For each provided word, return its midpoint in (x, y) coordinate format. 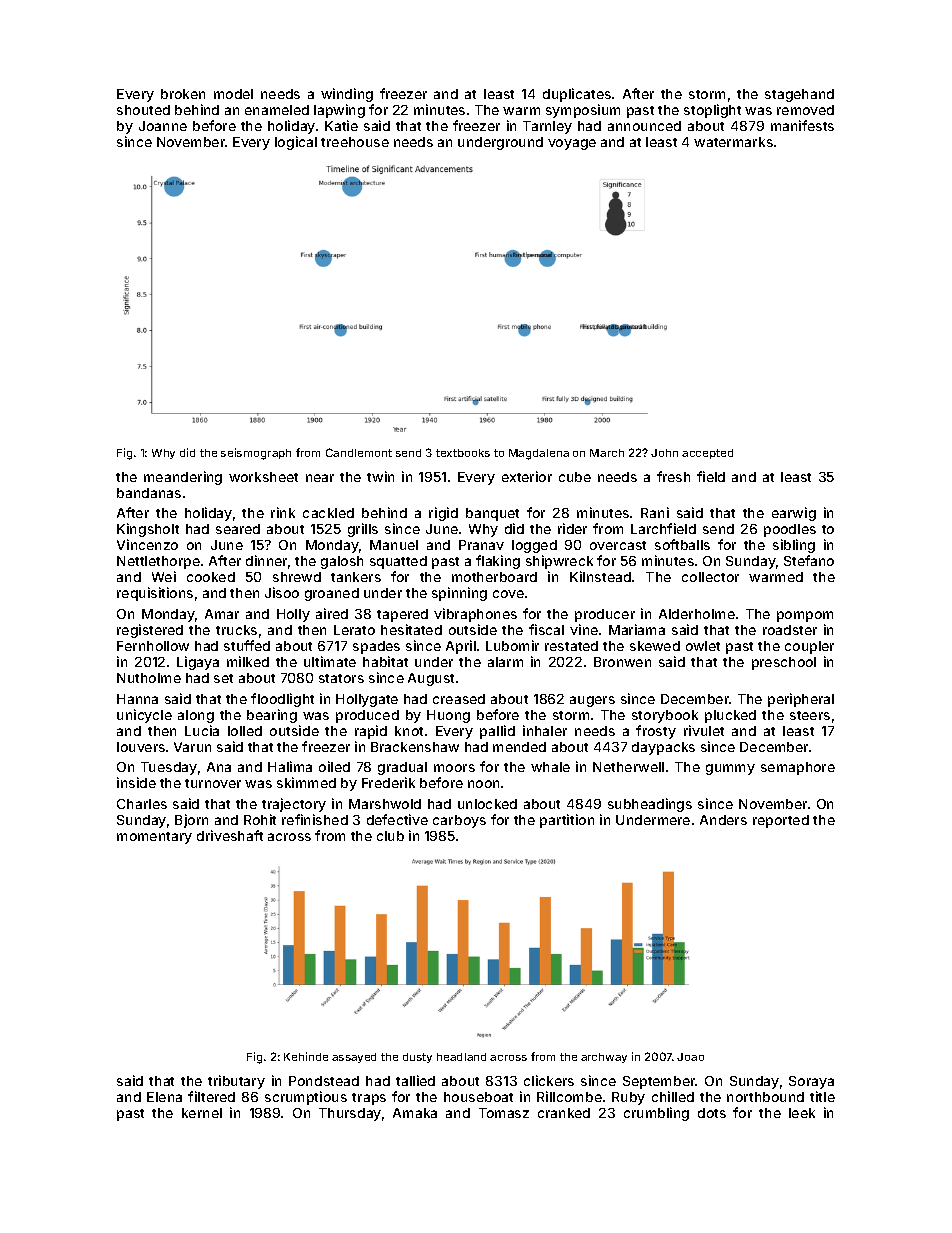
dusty (417, 1058)
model (233, 94)
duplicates (577, 95)
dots (712, 1113)
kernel (202, 1113)
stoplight (712, 111)
